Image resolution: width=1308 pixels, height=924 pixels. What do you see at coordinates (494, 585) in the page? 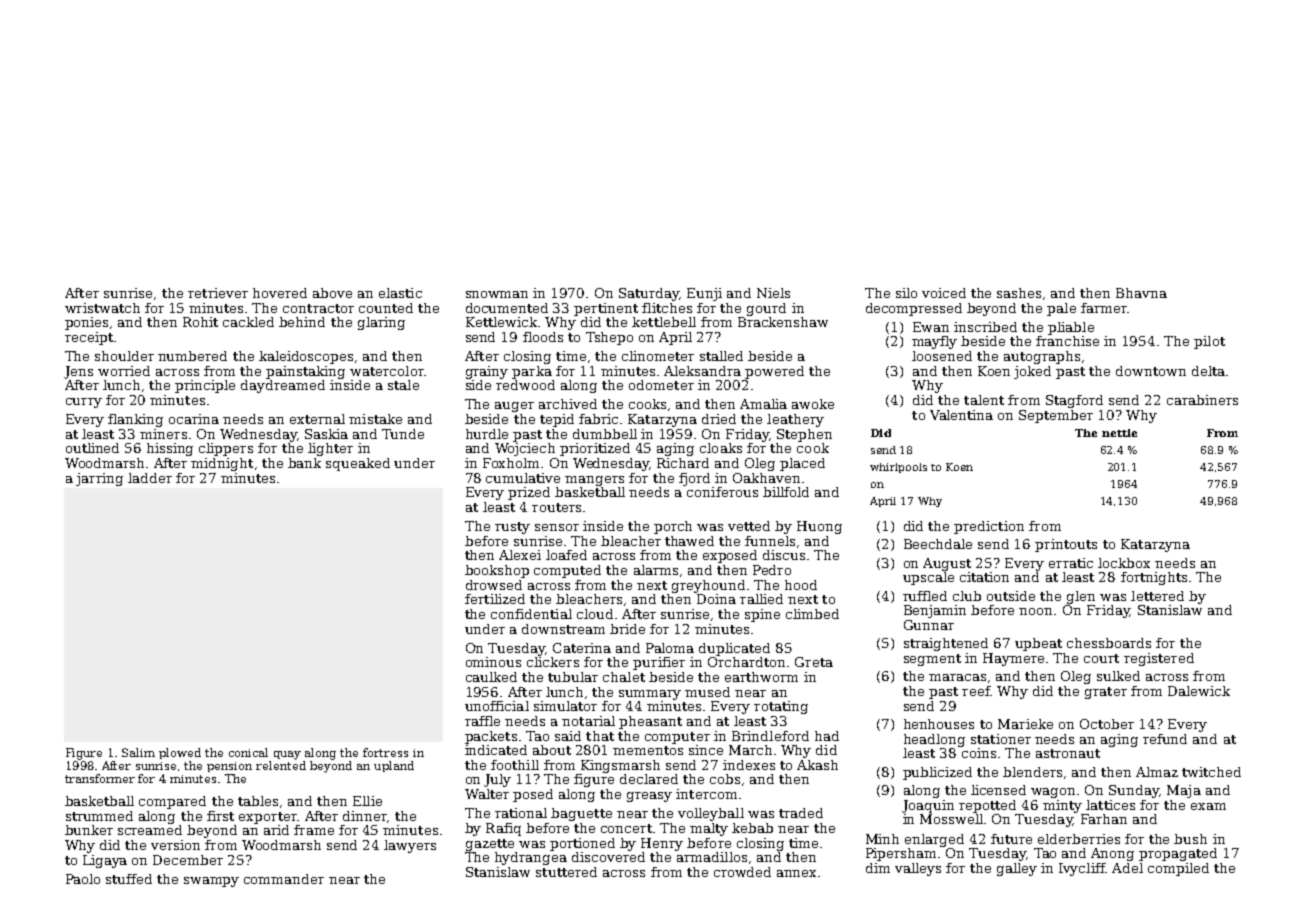
I see `drowsed` at bounding box center [494, 585].
